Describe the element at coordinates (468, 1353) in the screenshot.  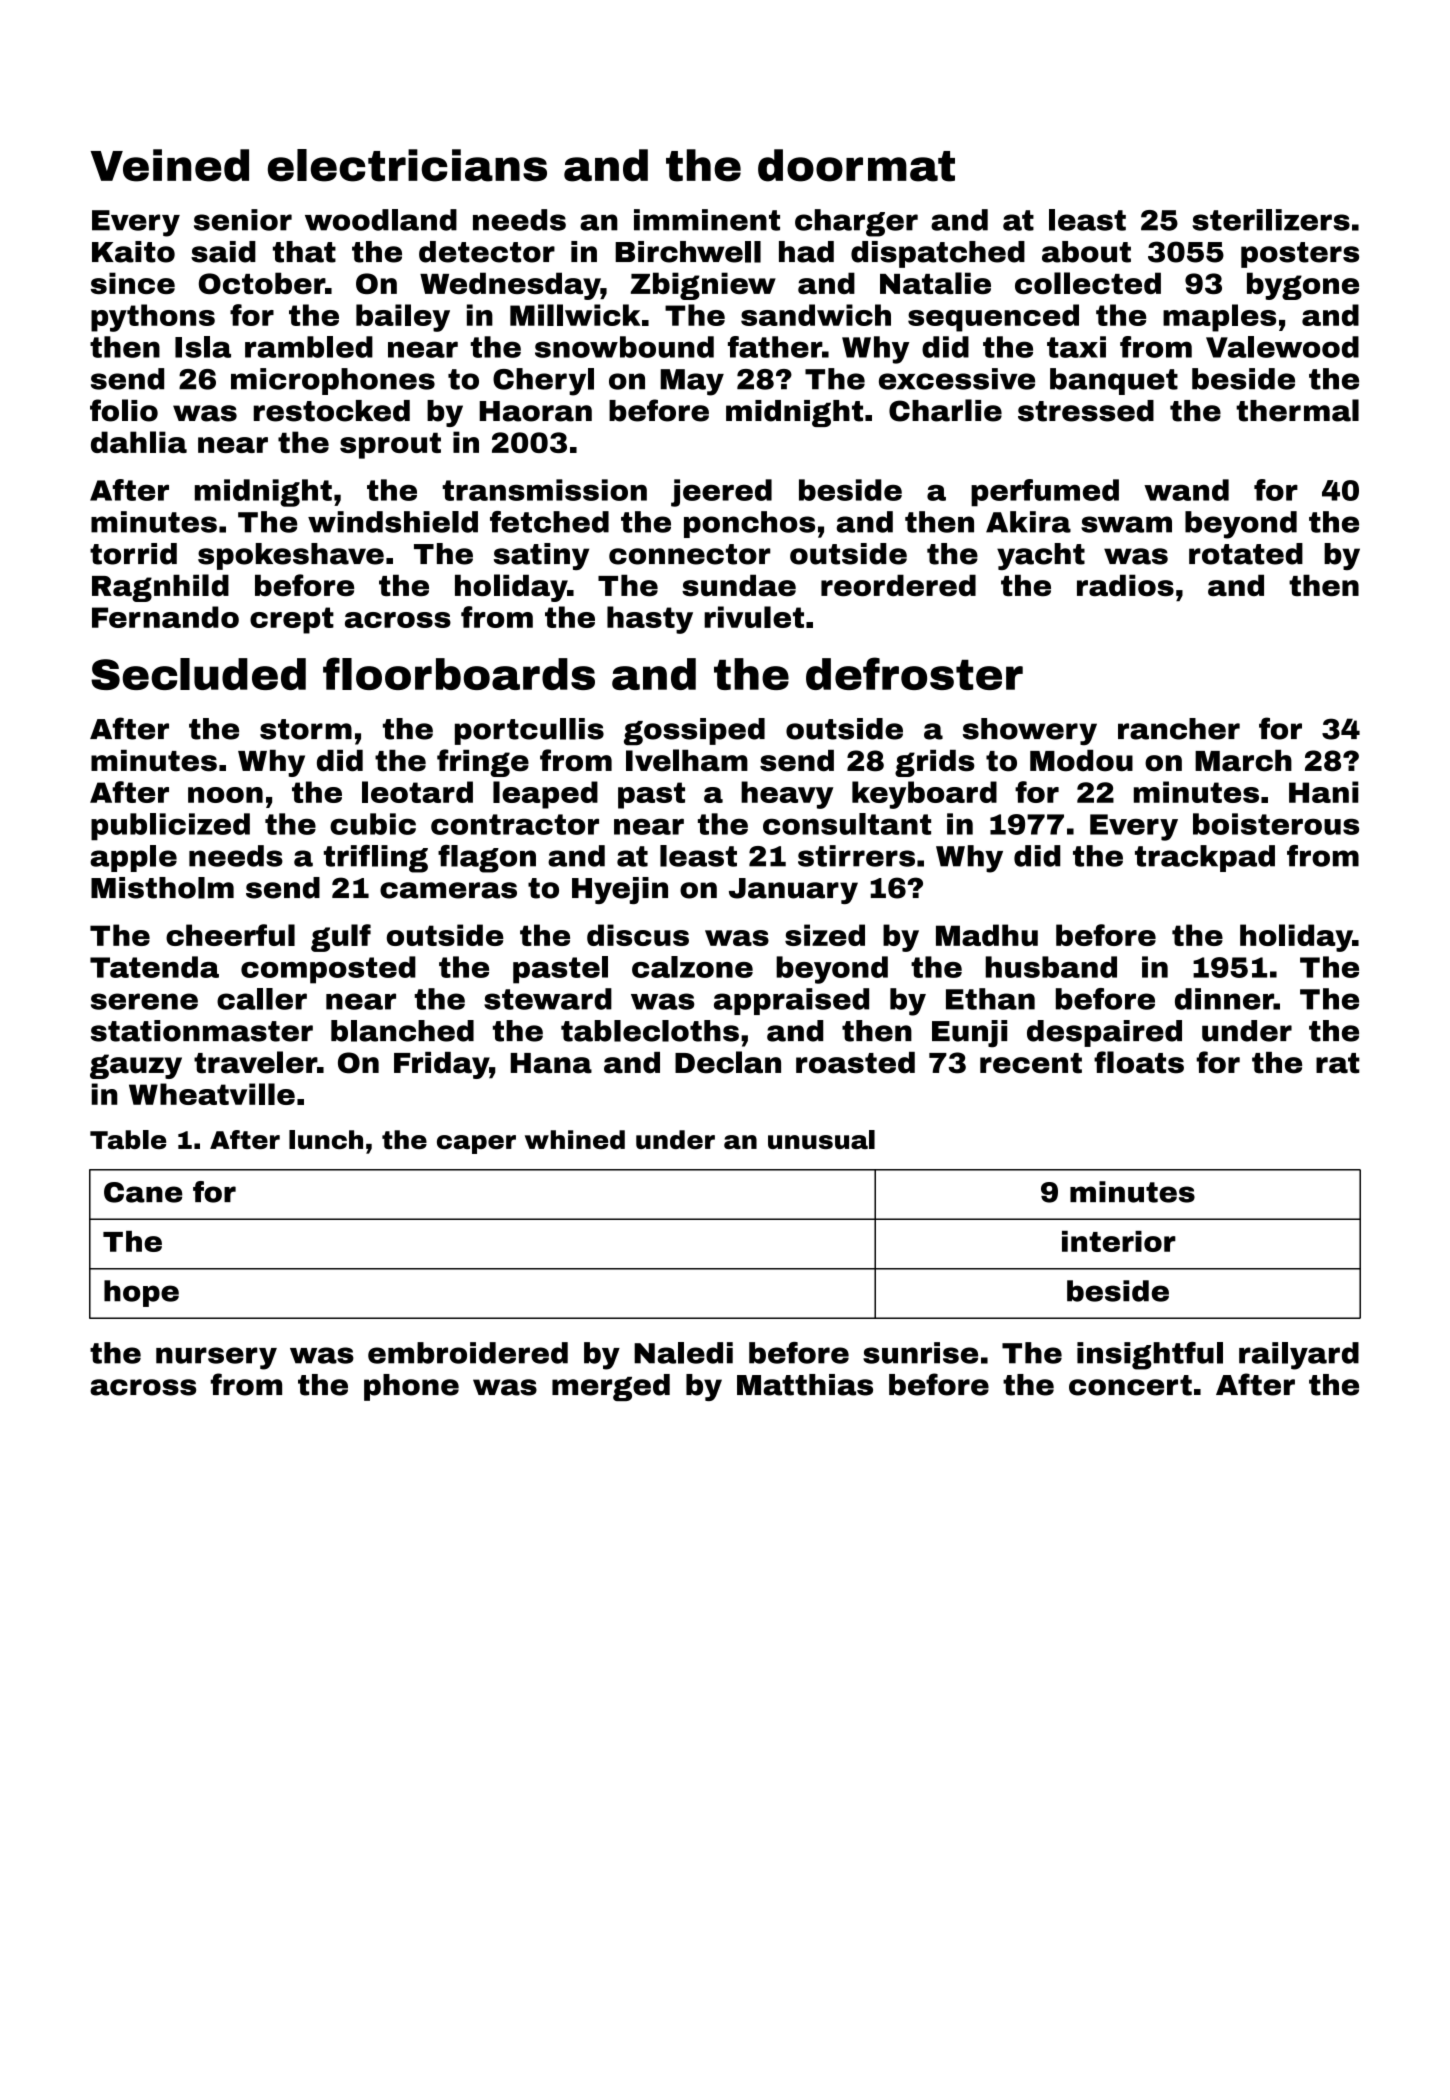
I see `embroidered` at that location.
